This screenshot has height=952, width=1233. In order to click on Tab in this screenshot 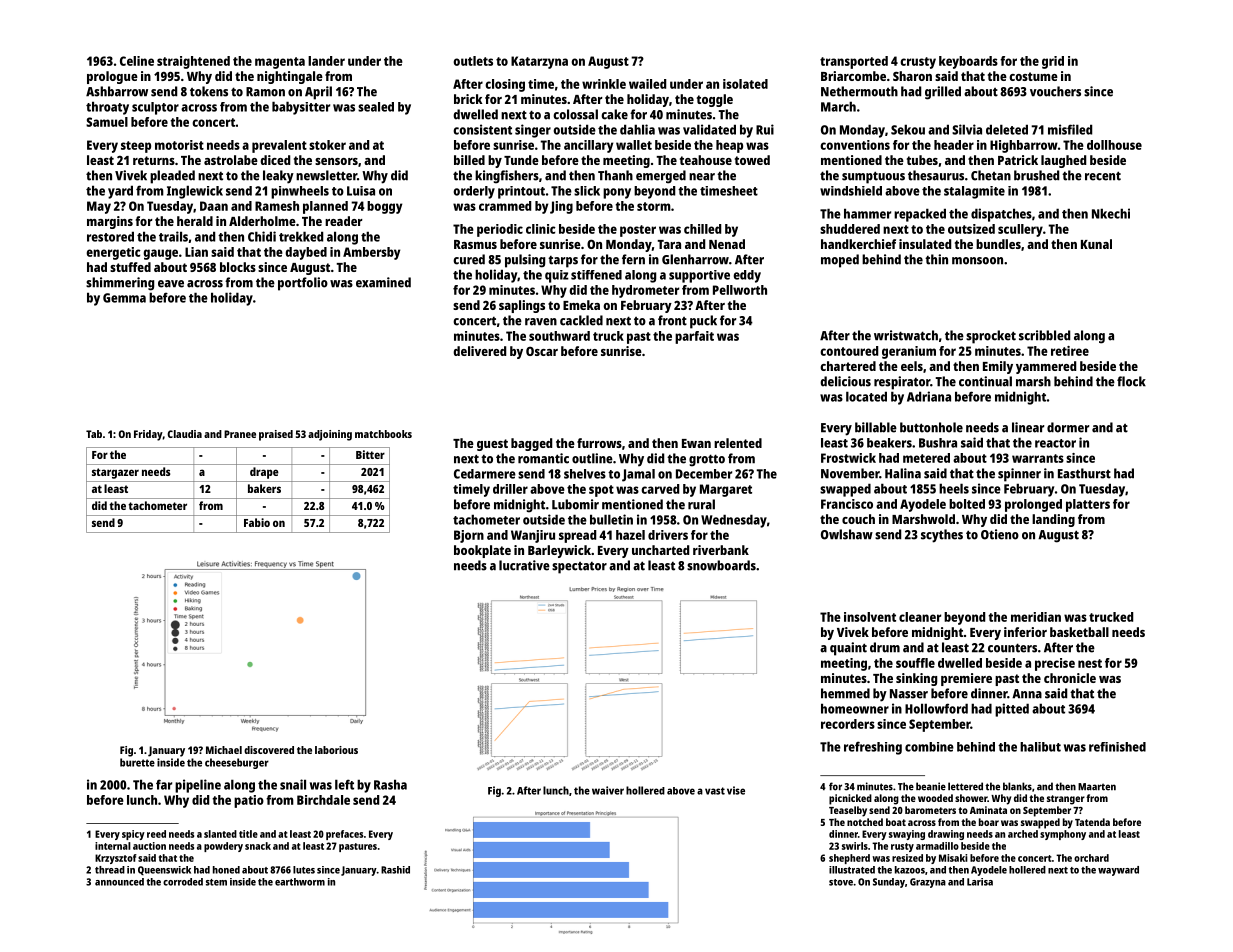, I will do `click(94, 434)`.
